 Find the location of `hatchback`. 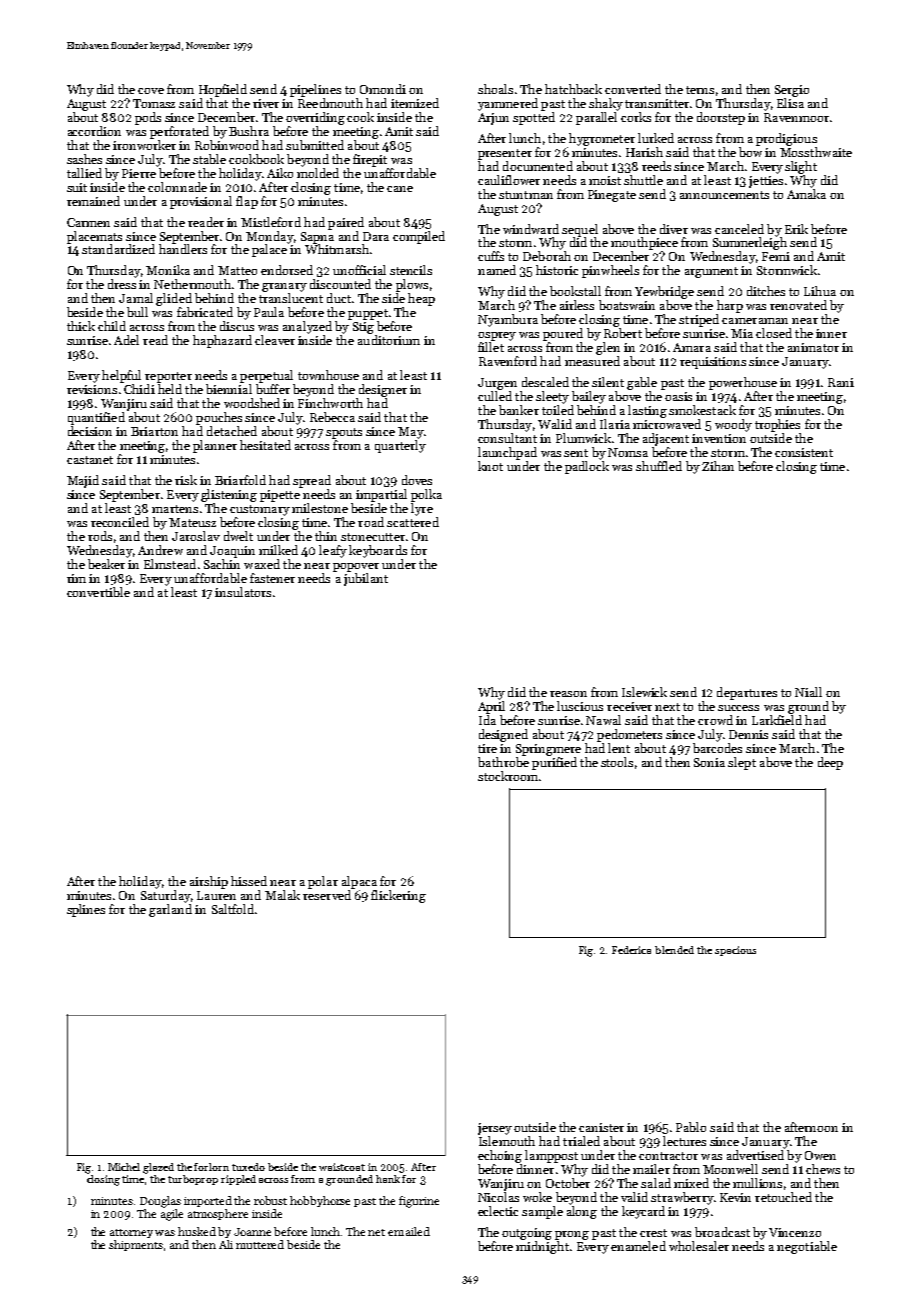

hatchback is located at coordinates (573, 89).
